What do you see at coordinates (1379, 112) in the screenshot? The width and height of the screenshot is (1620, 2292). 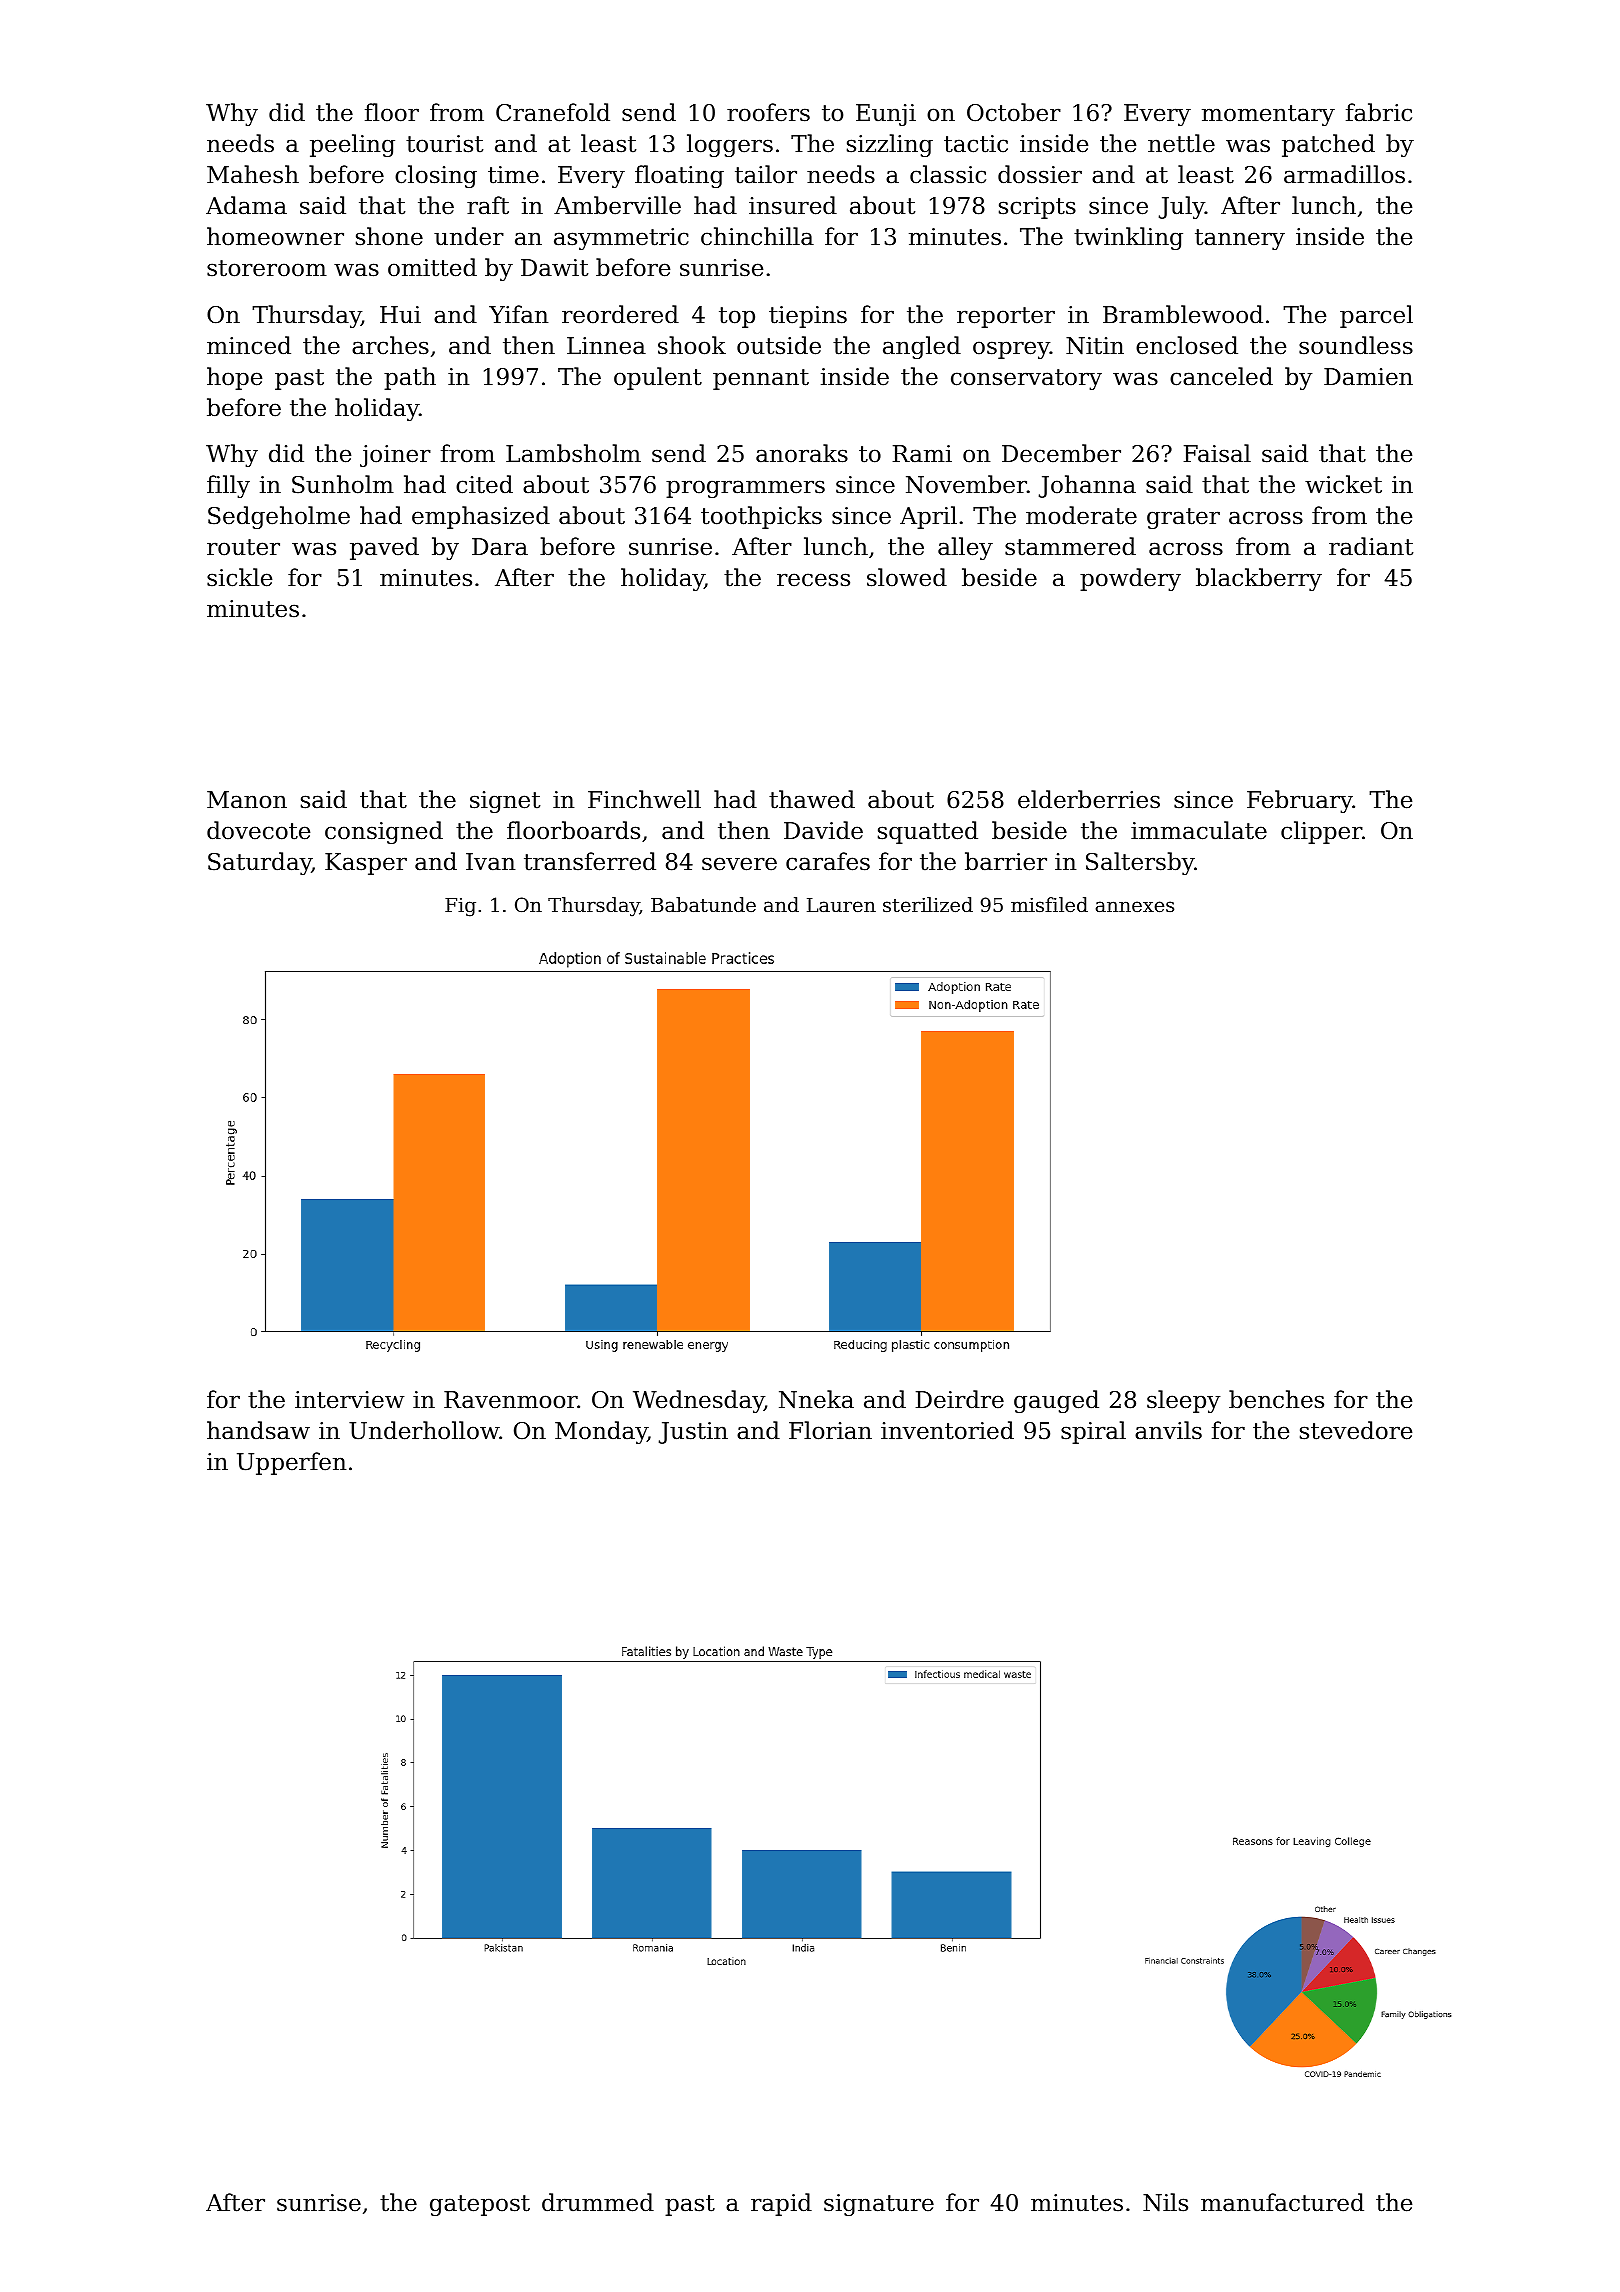 I see `fabric` at bounding box center [1379, 112].
